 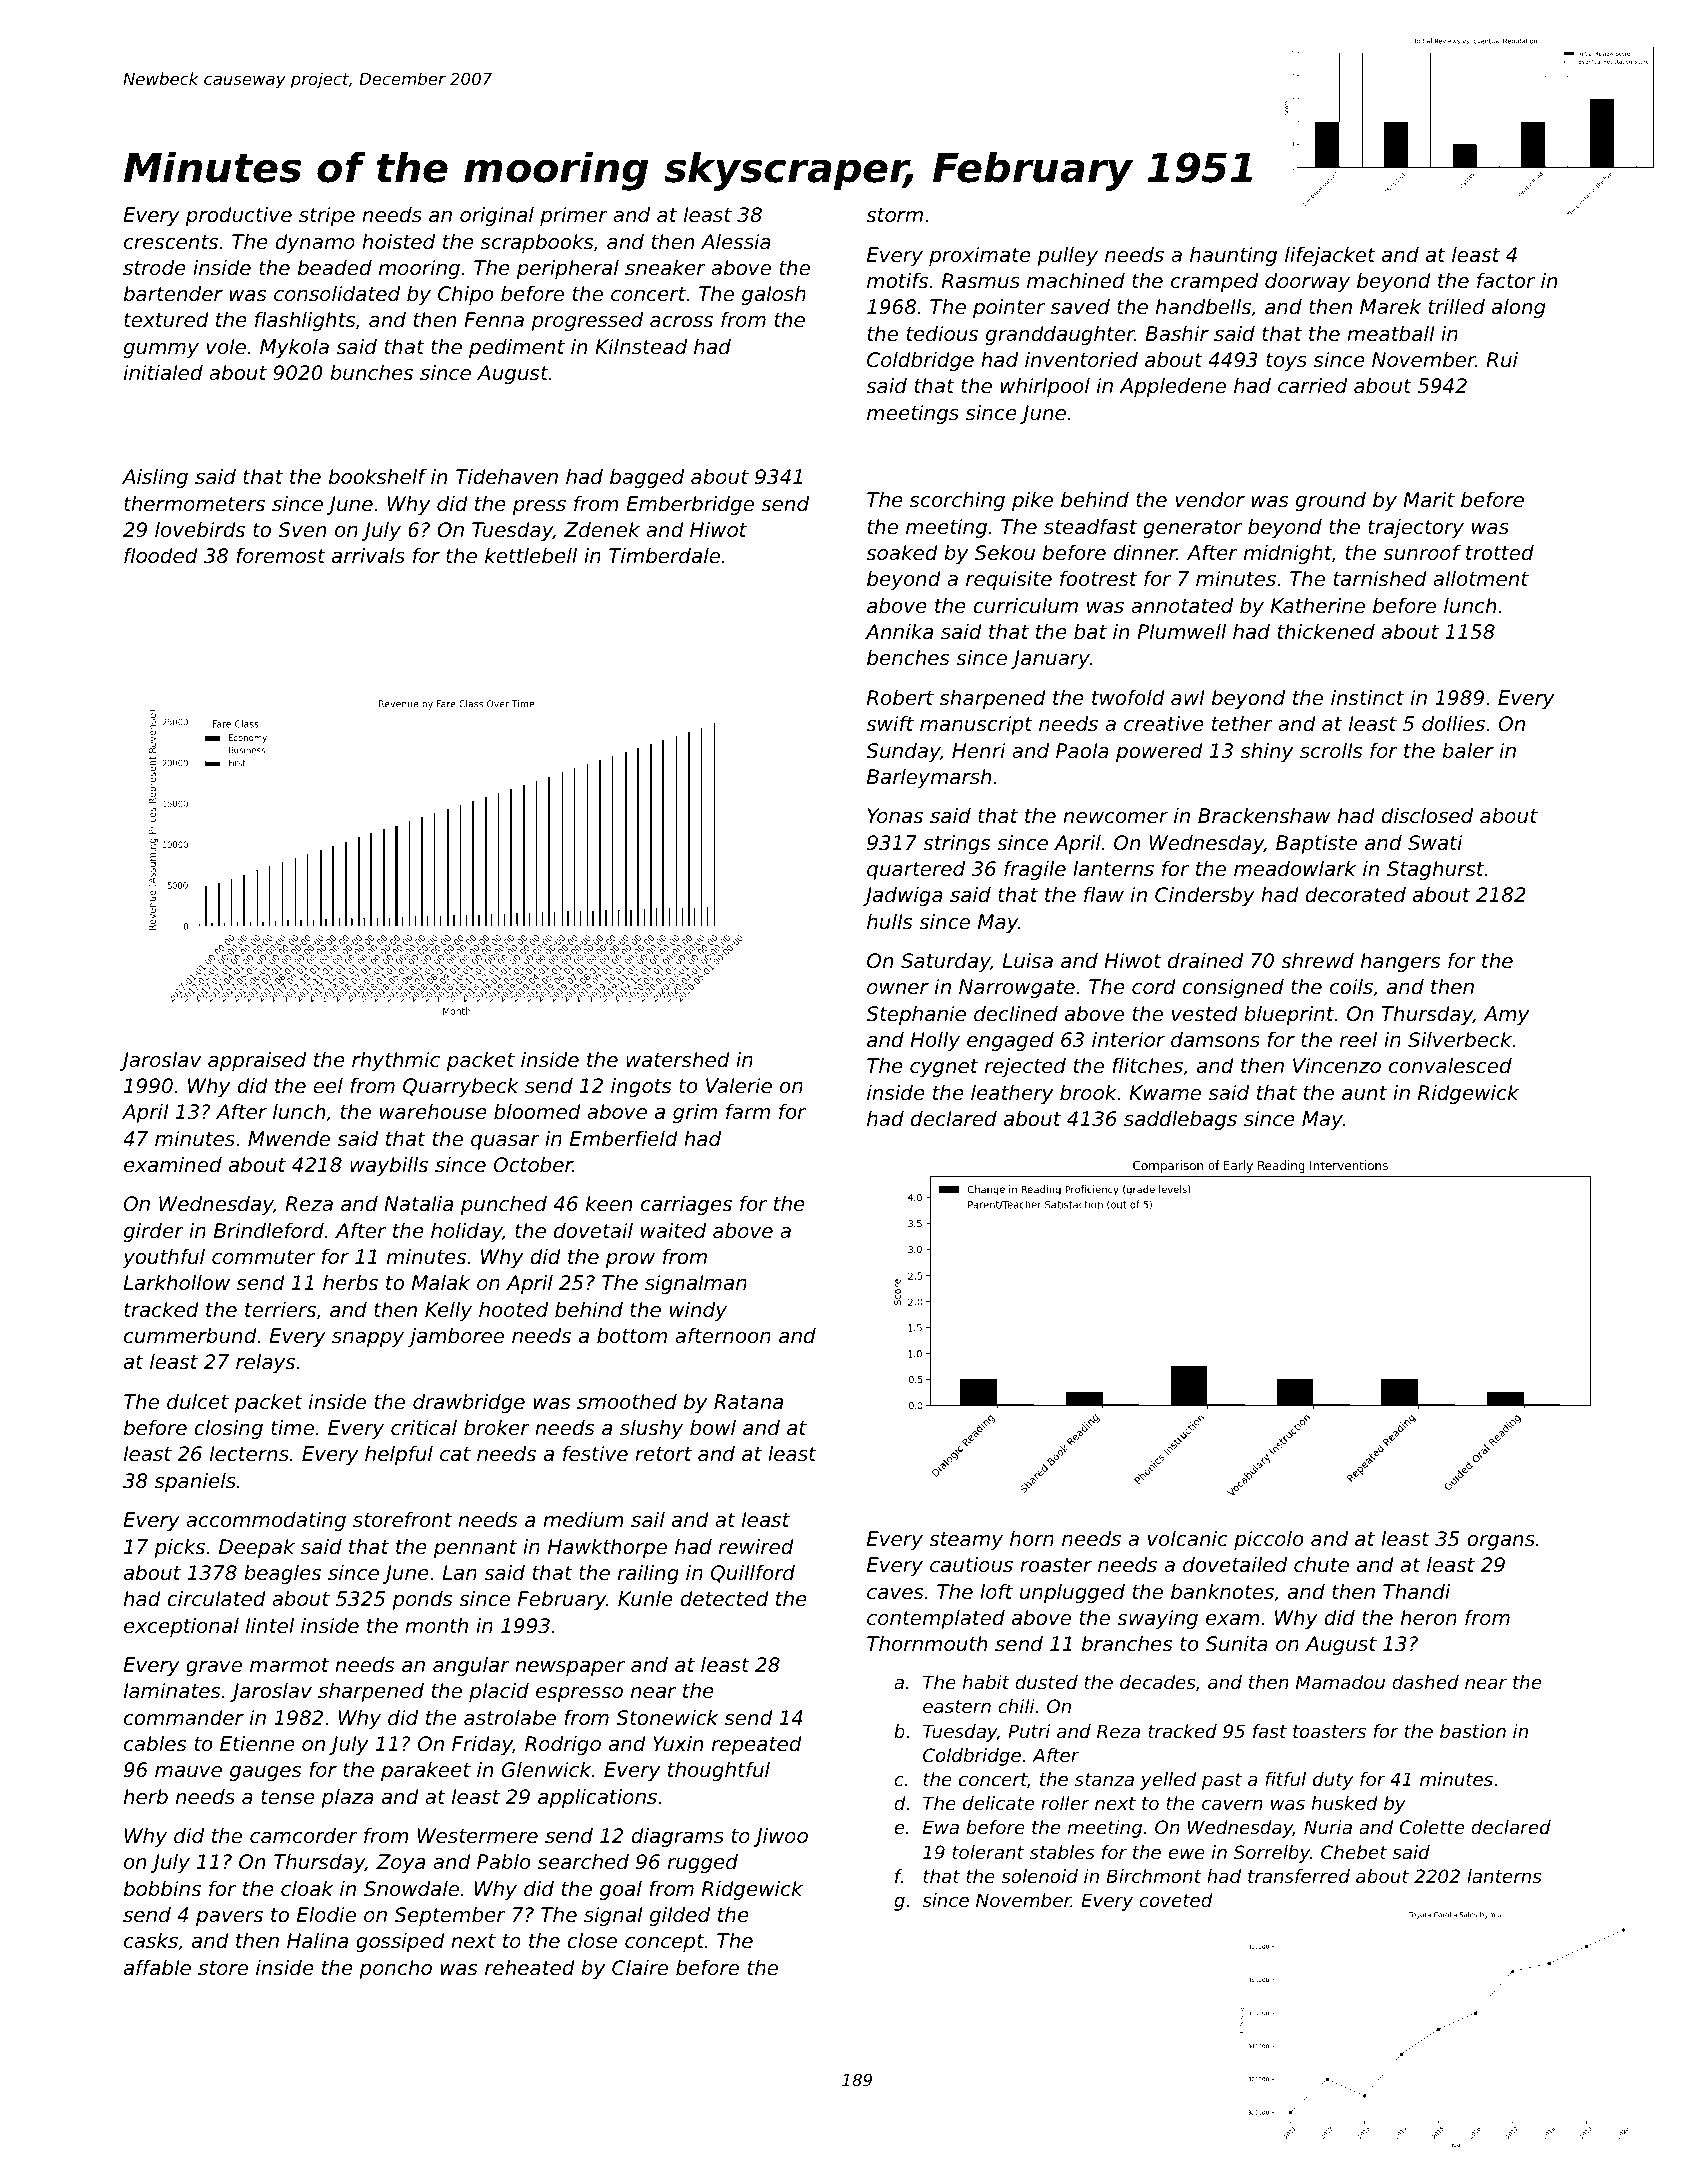 I want to click on parakeet, so click(x=426, y=1771).
